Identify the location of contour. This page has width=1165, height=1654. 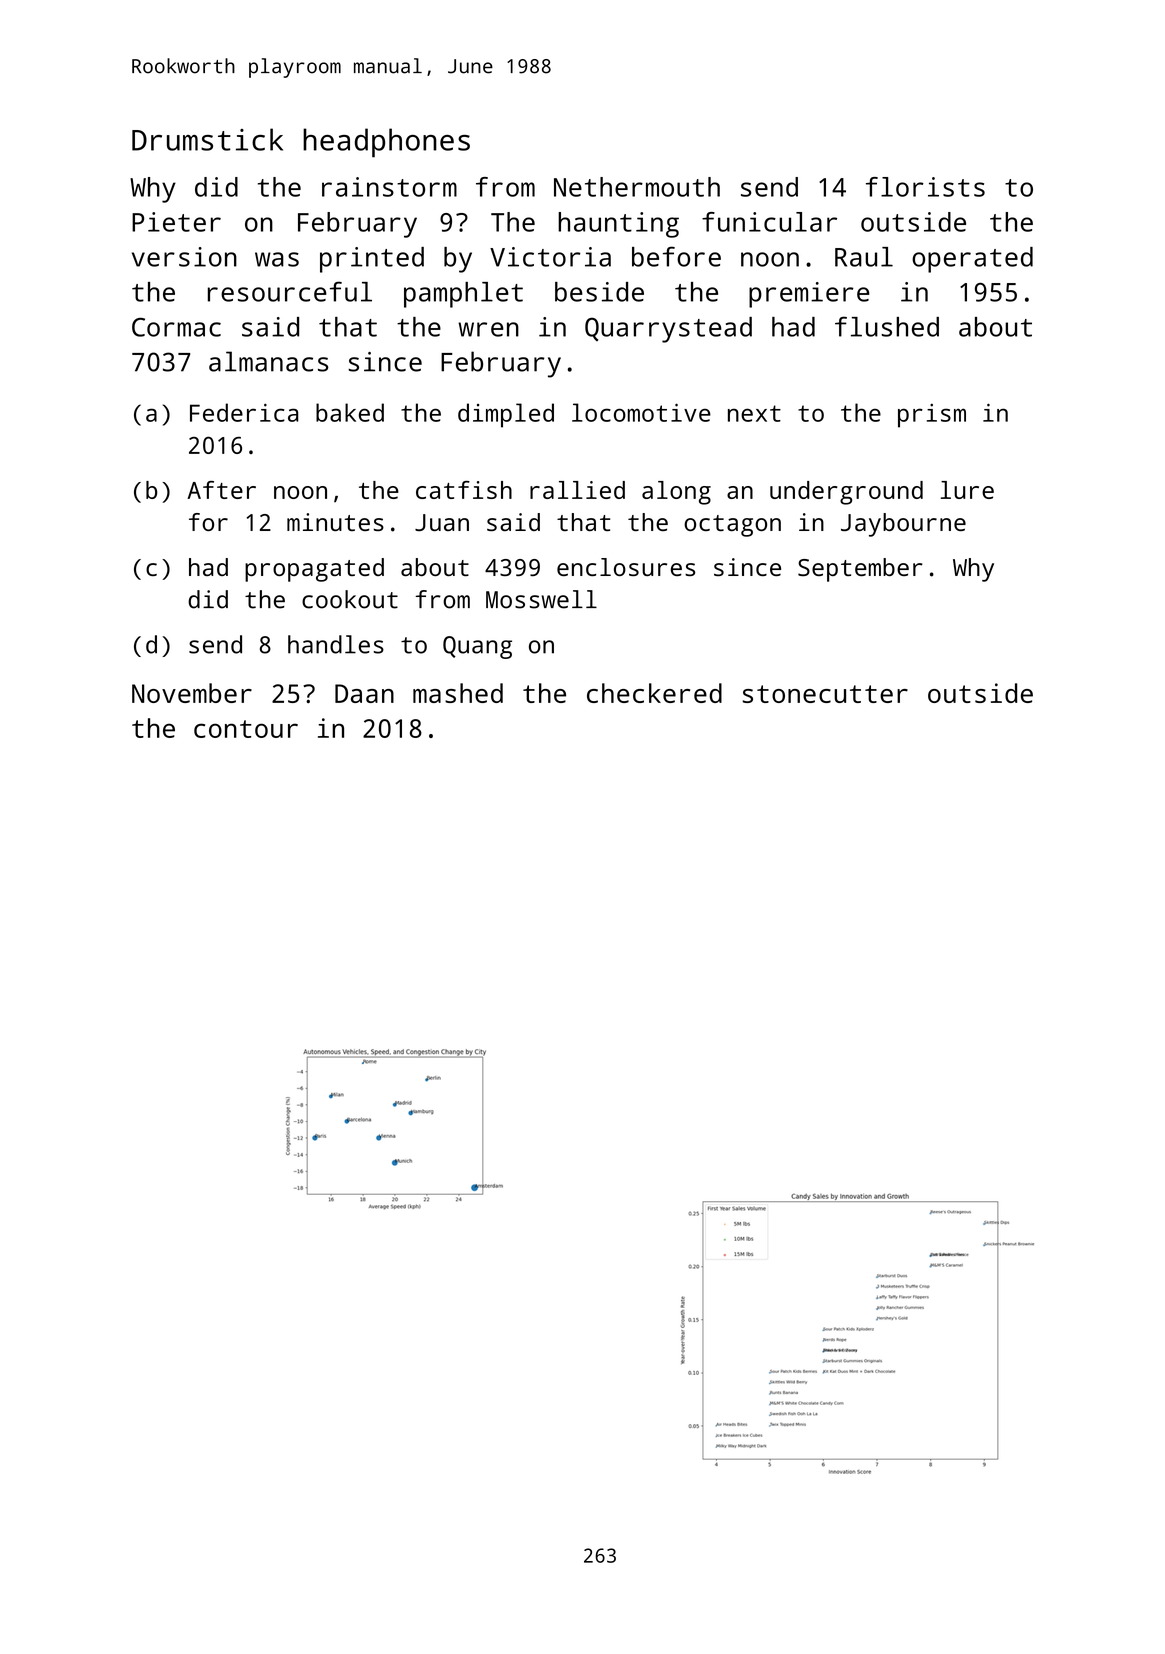
(246, 729).
